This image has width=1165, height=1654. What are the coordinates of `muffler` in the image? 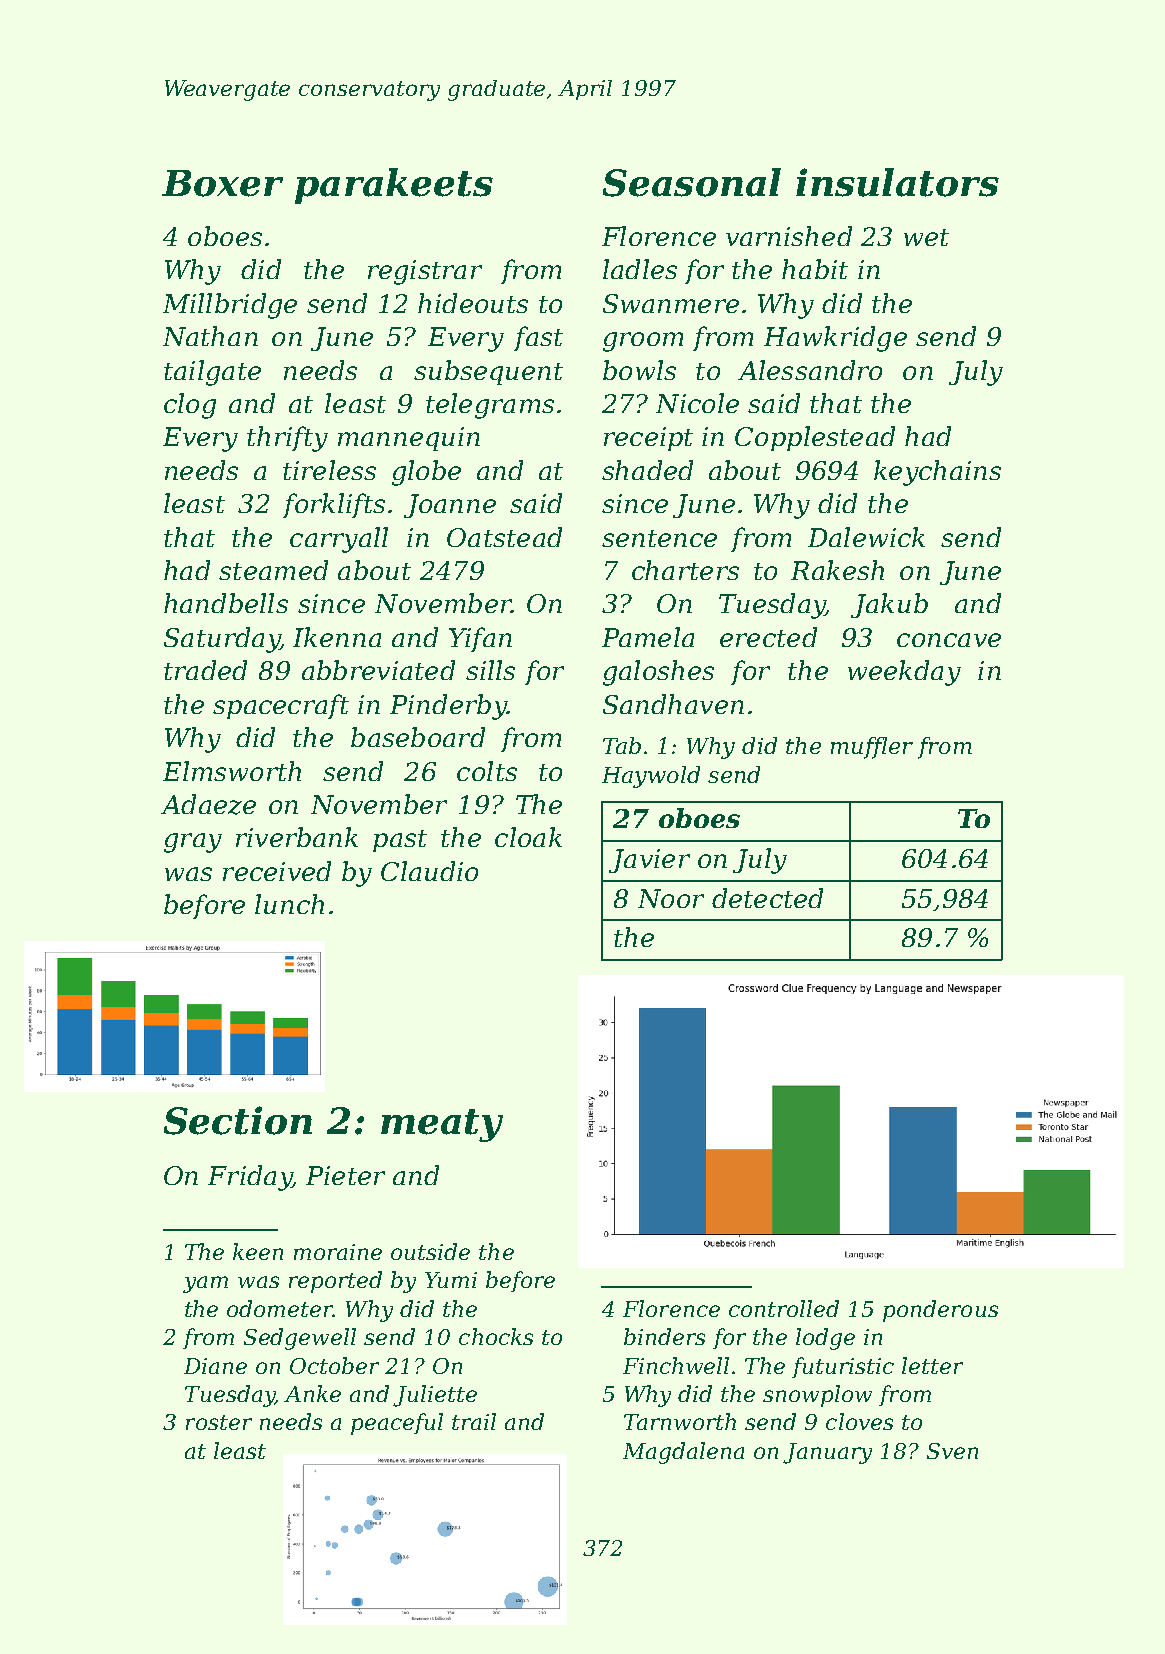 It's located at (872, 748).
